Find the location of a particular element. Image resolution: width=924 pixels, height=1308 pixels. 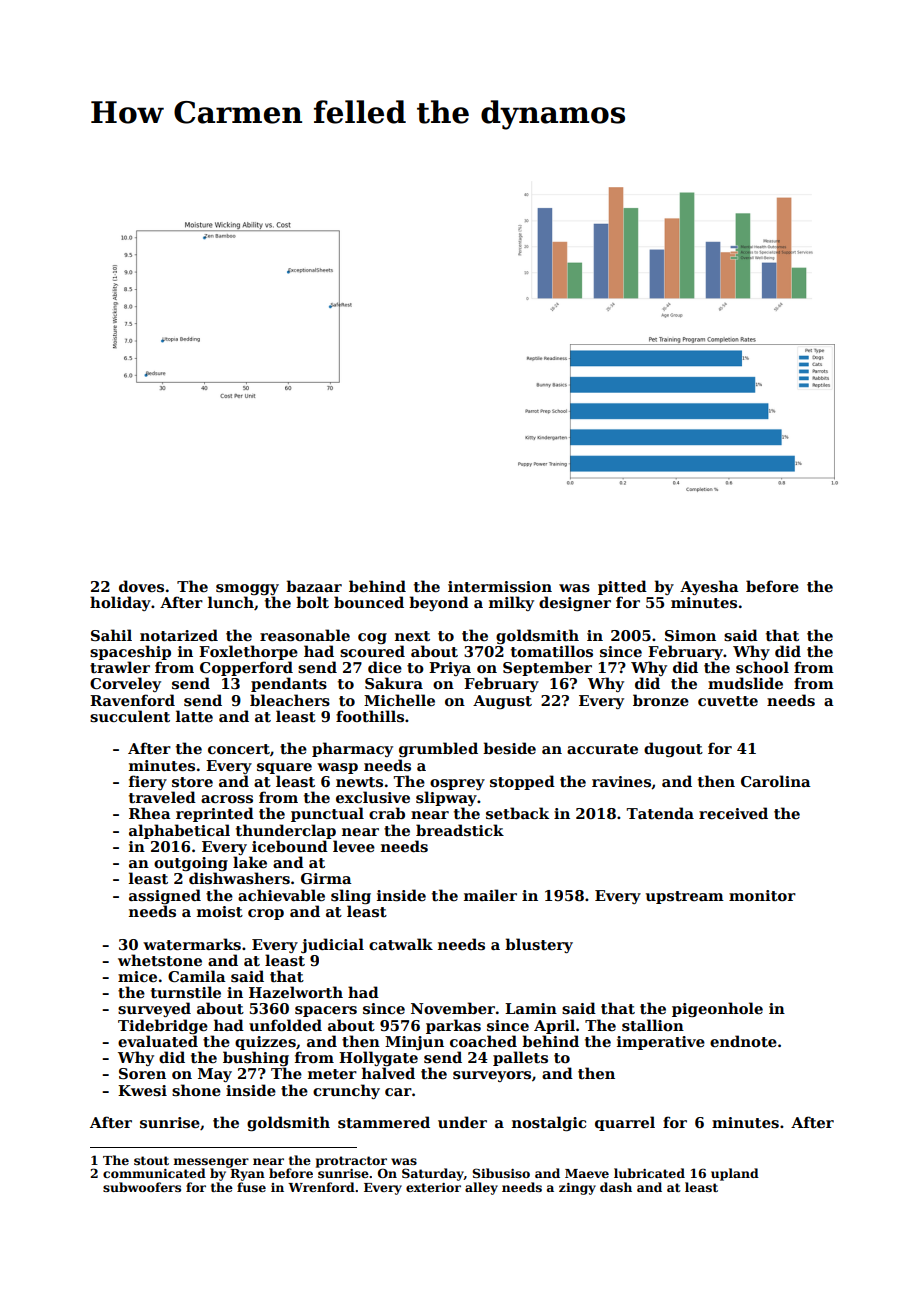

traveled is located at coordinates (162, 797).
